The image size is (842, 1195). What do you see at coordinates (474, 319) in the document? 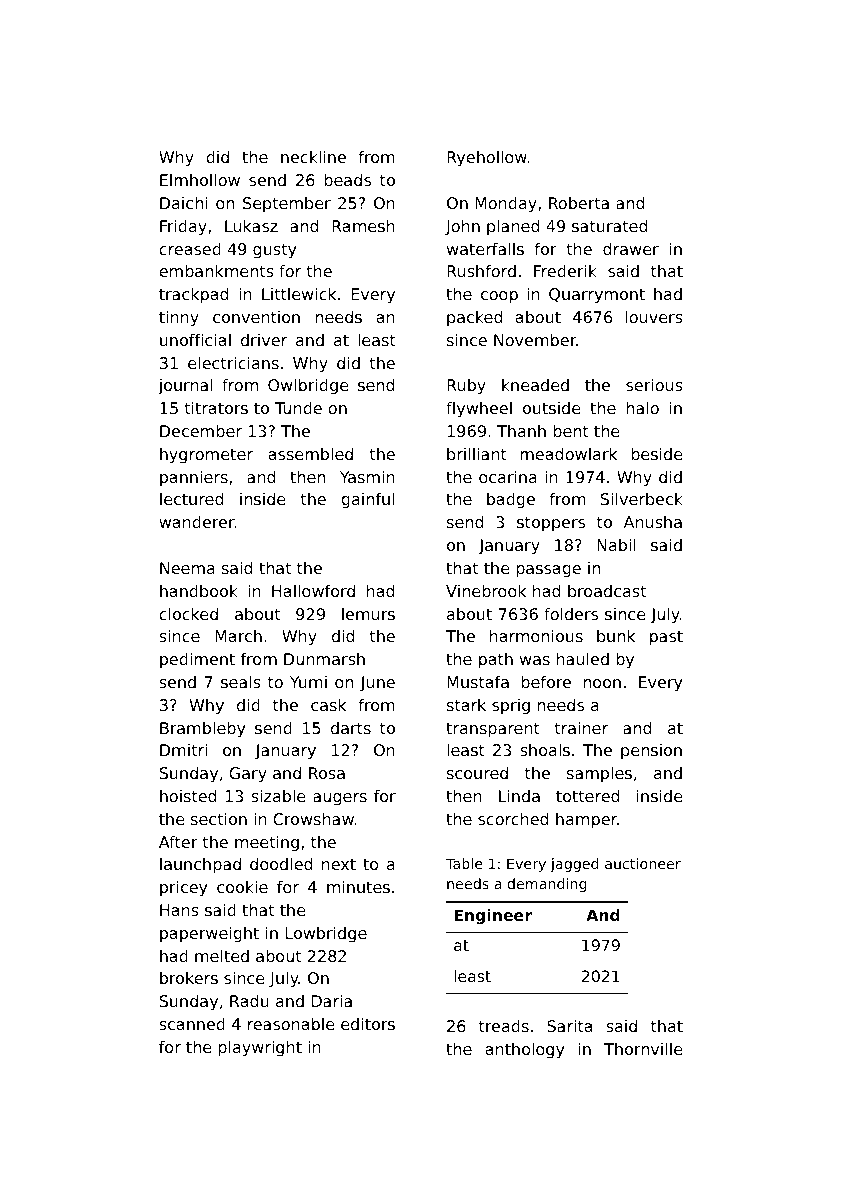
I see `packed` at bounding box center [474, 319].
